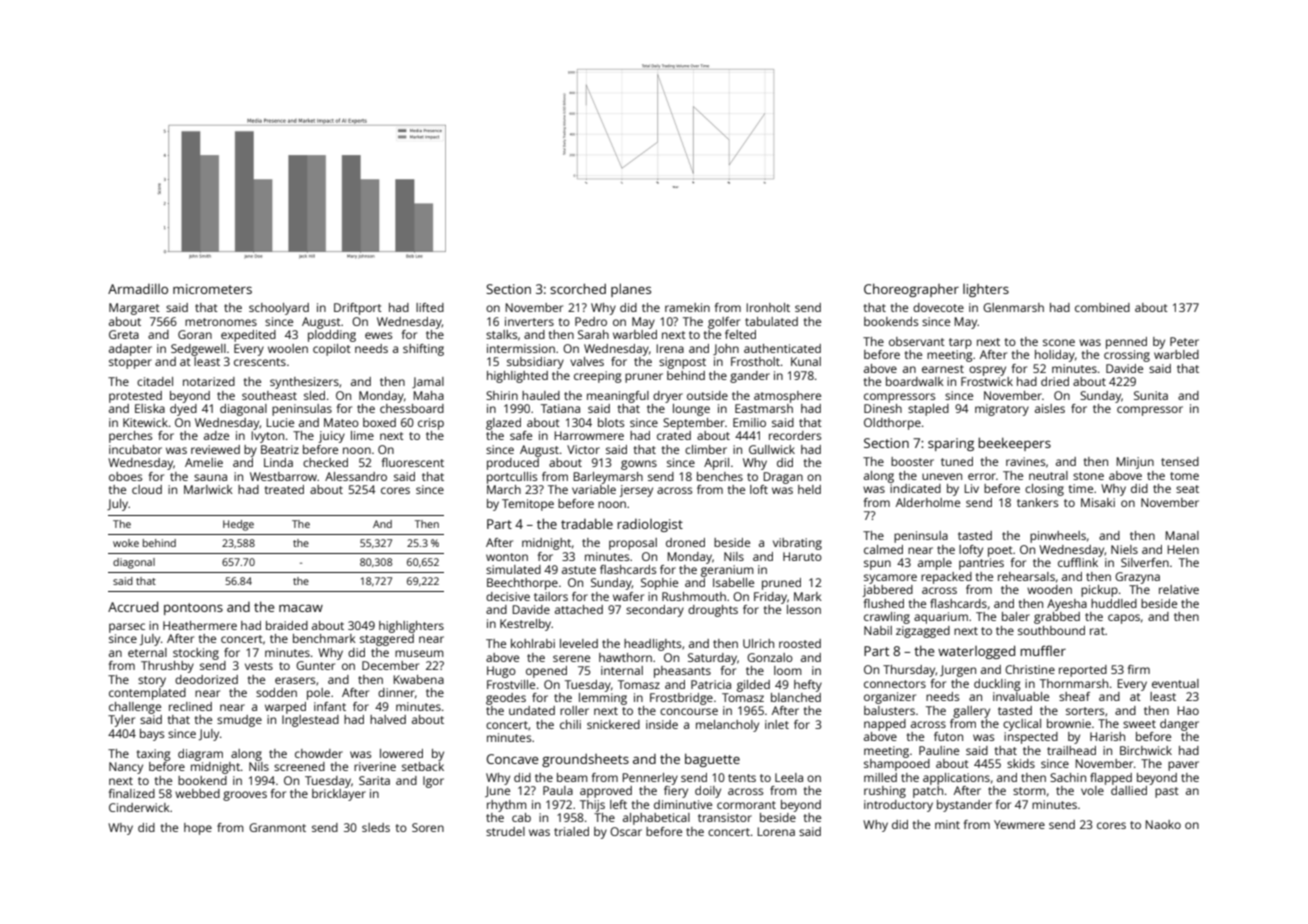 This document has height=924, width=1308. I want to click on calmed, so click(883, 549).
